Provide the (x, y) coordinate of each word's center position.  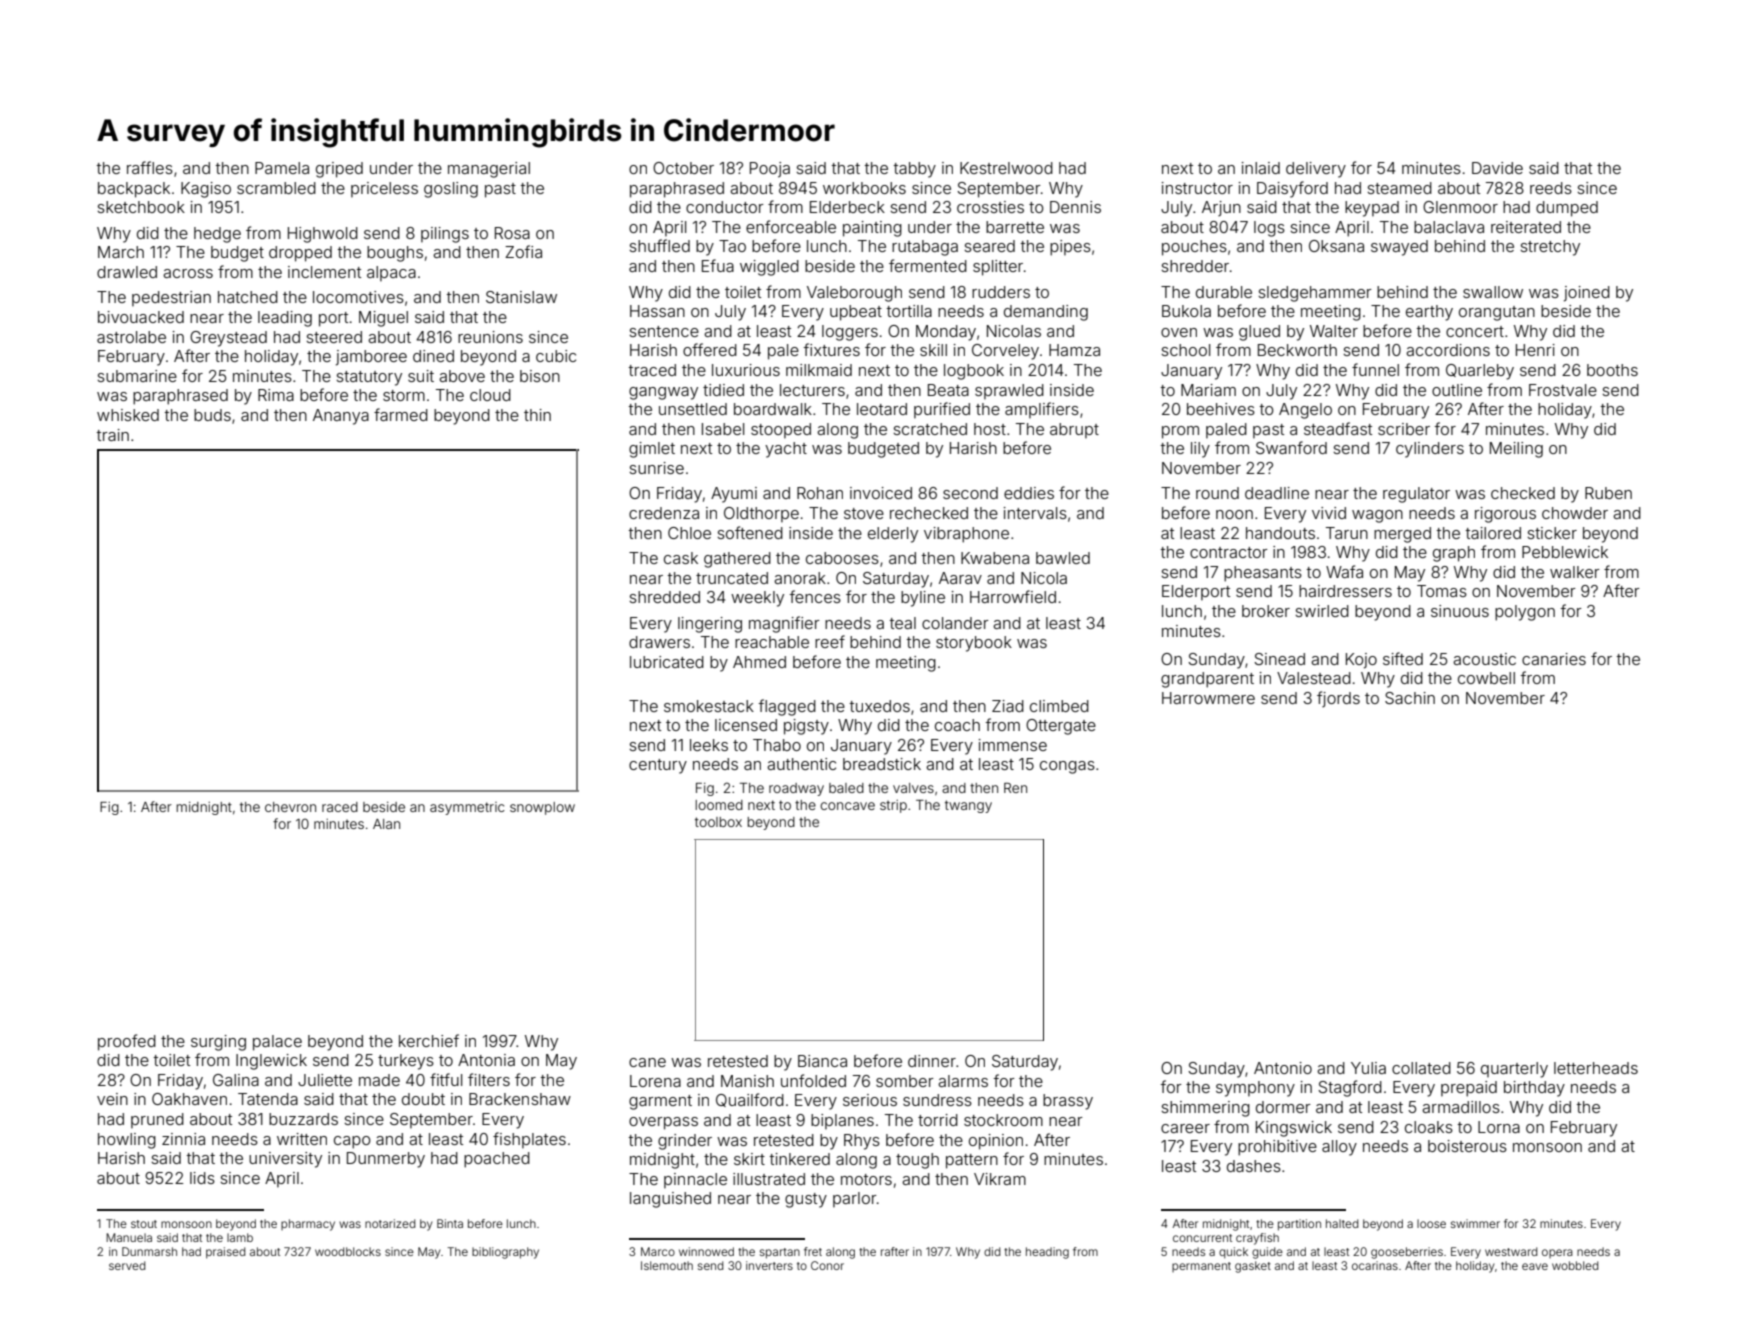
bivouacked (141, 317)
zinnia (183, 1139)
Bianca (822, 1061)
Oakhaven (189, 1099)
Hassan (657, 311)
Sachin (1410, 698)
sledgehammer (1315, 294)
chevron (290, 807)
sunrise (656, 468)
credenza (664, 513)
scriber (1404, 429)
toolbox (718, 822)
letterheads (1596, 1068)
